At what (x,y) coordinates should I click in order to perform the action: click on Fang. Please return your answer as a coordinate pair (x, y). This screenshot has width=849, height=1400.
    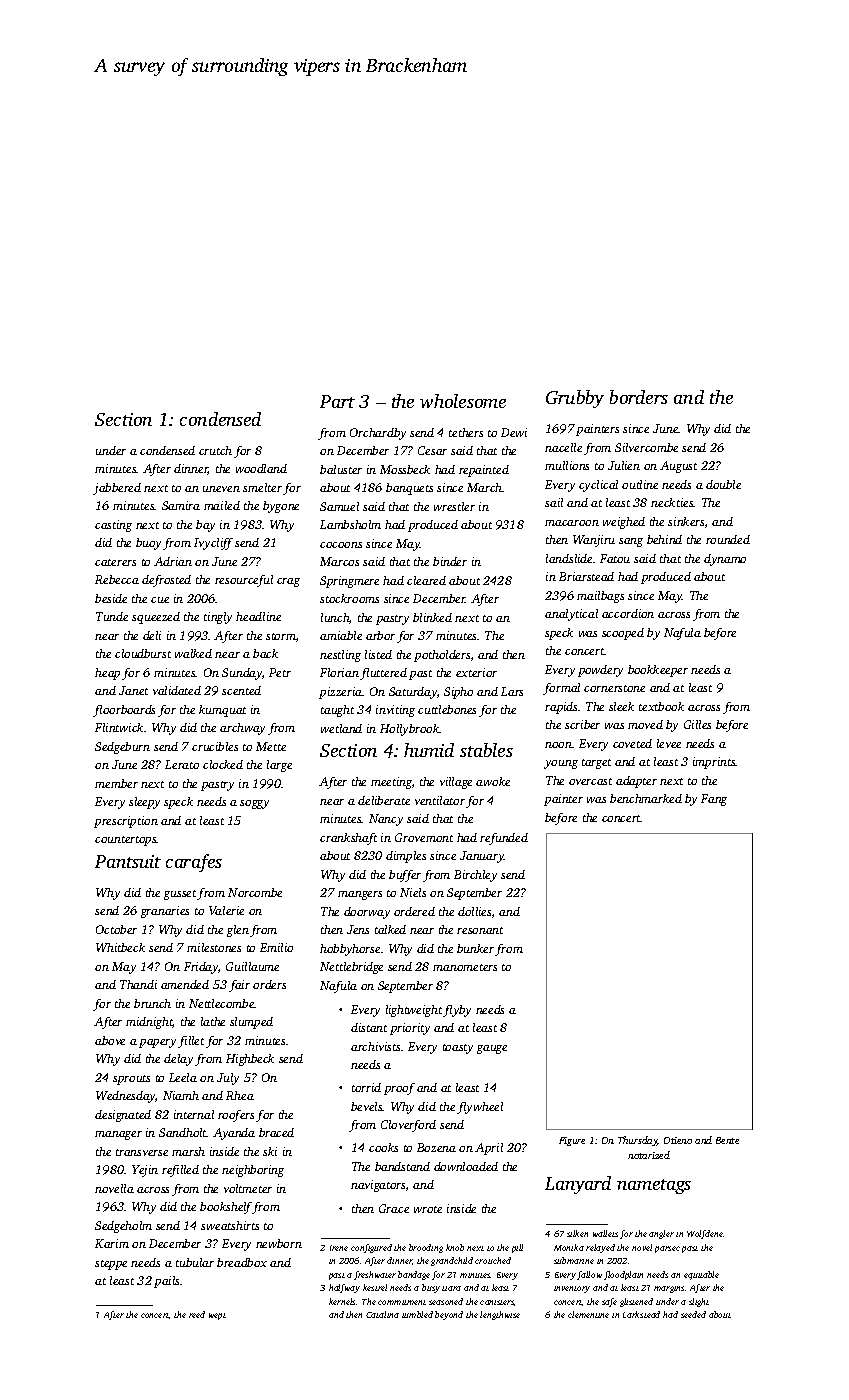
    Looking at the image, I should click on (714, 800).
